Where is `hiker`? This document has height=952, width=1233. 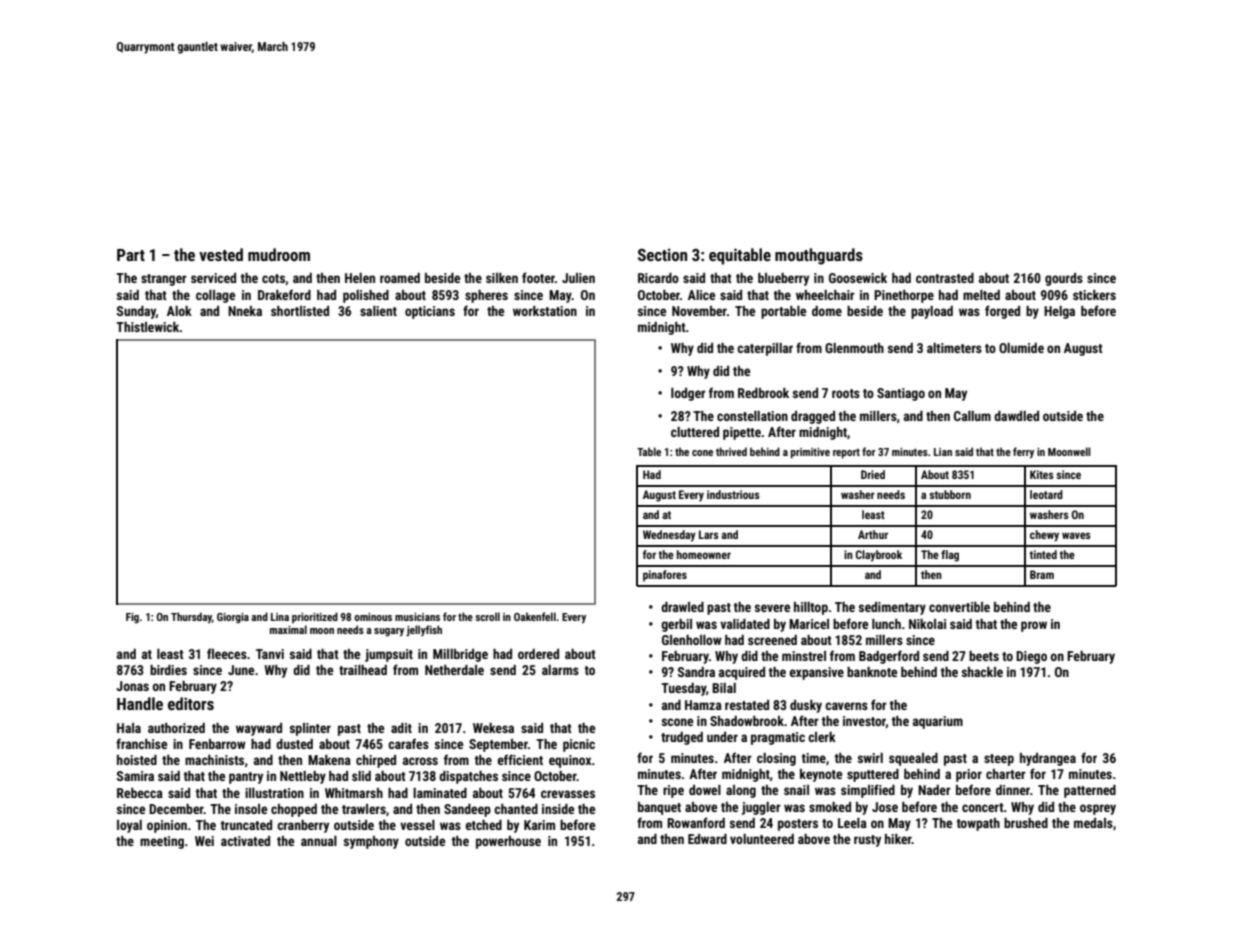
hiker is located at coordinates (898, 839).
